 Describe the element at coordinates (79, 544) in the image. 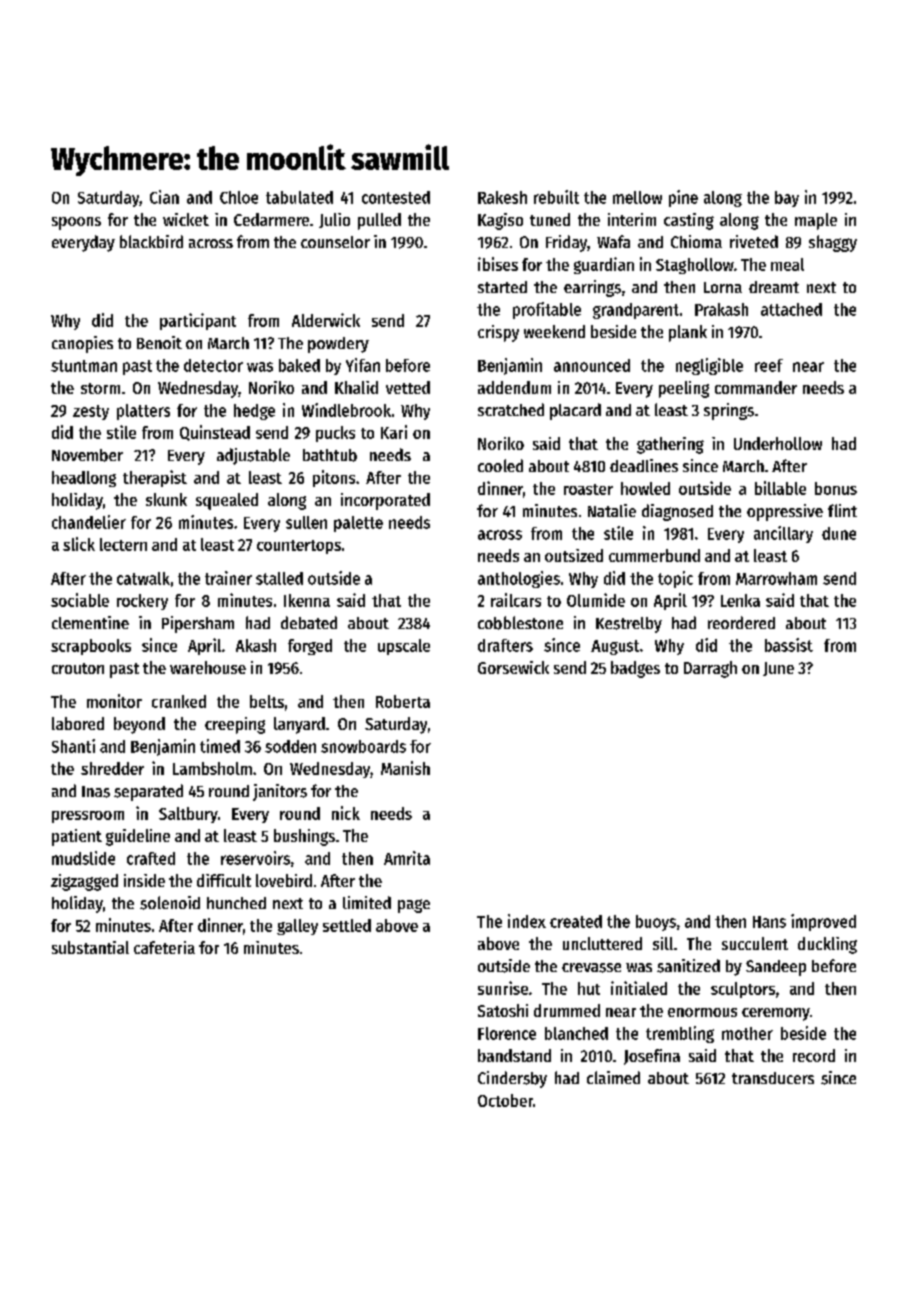

I see `slick` at that location.
